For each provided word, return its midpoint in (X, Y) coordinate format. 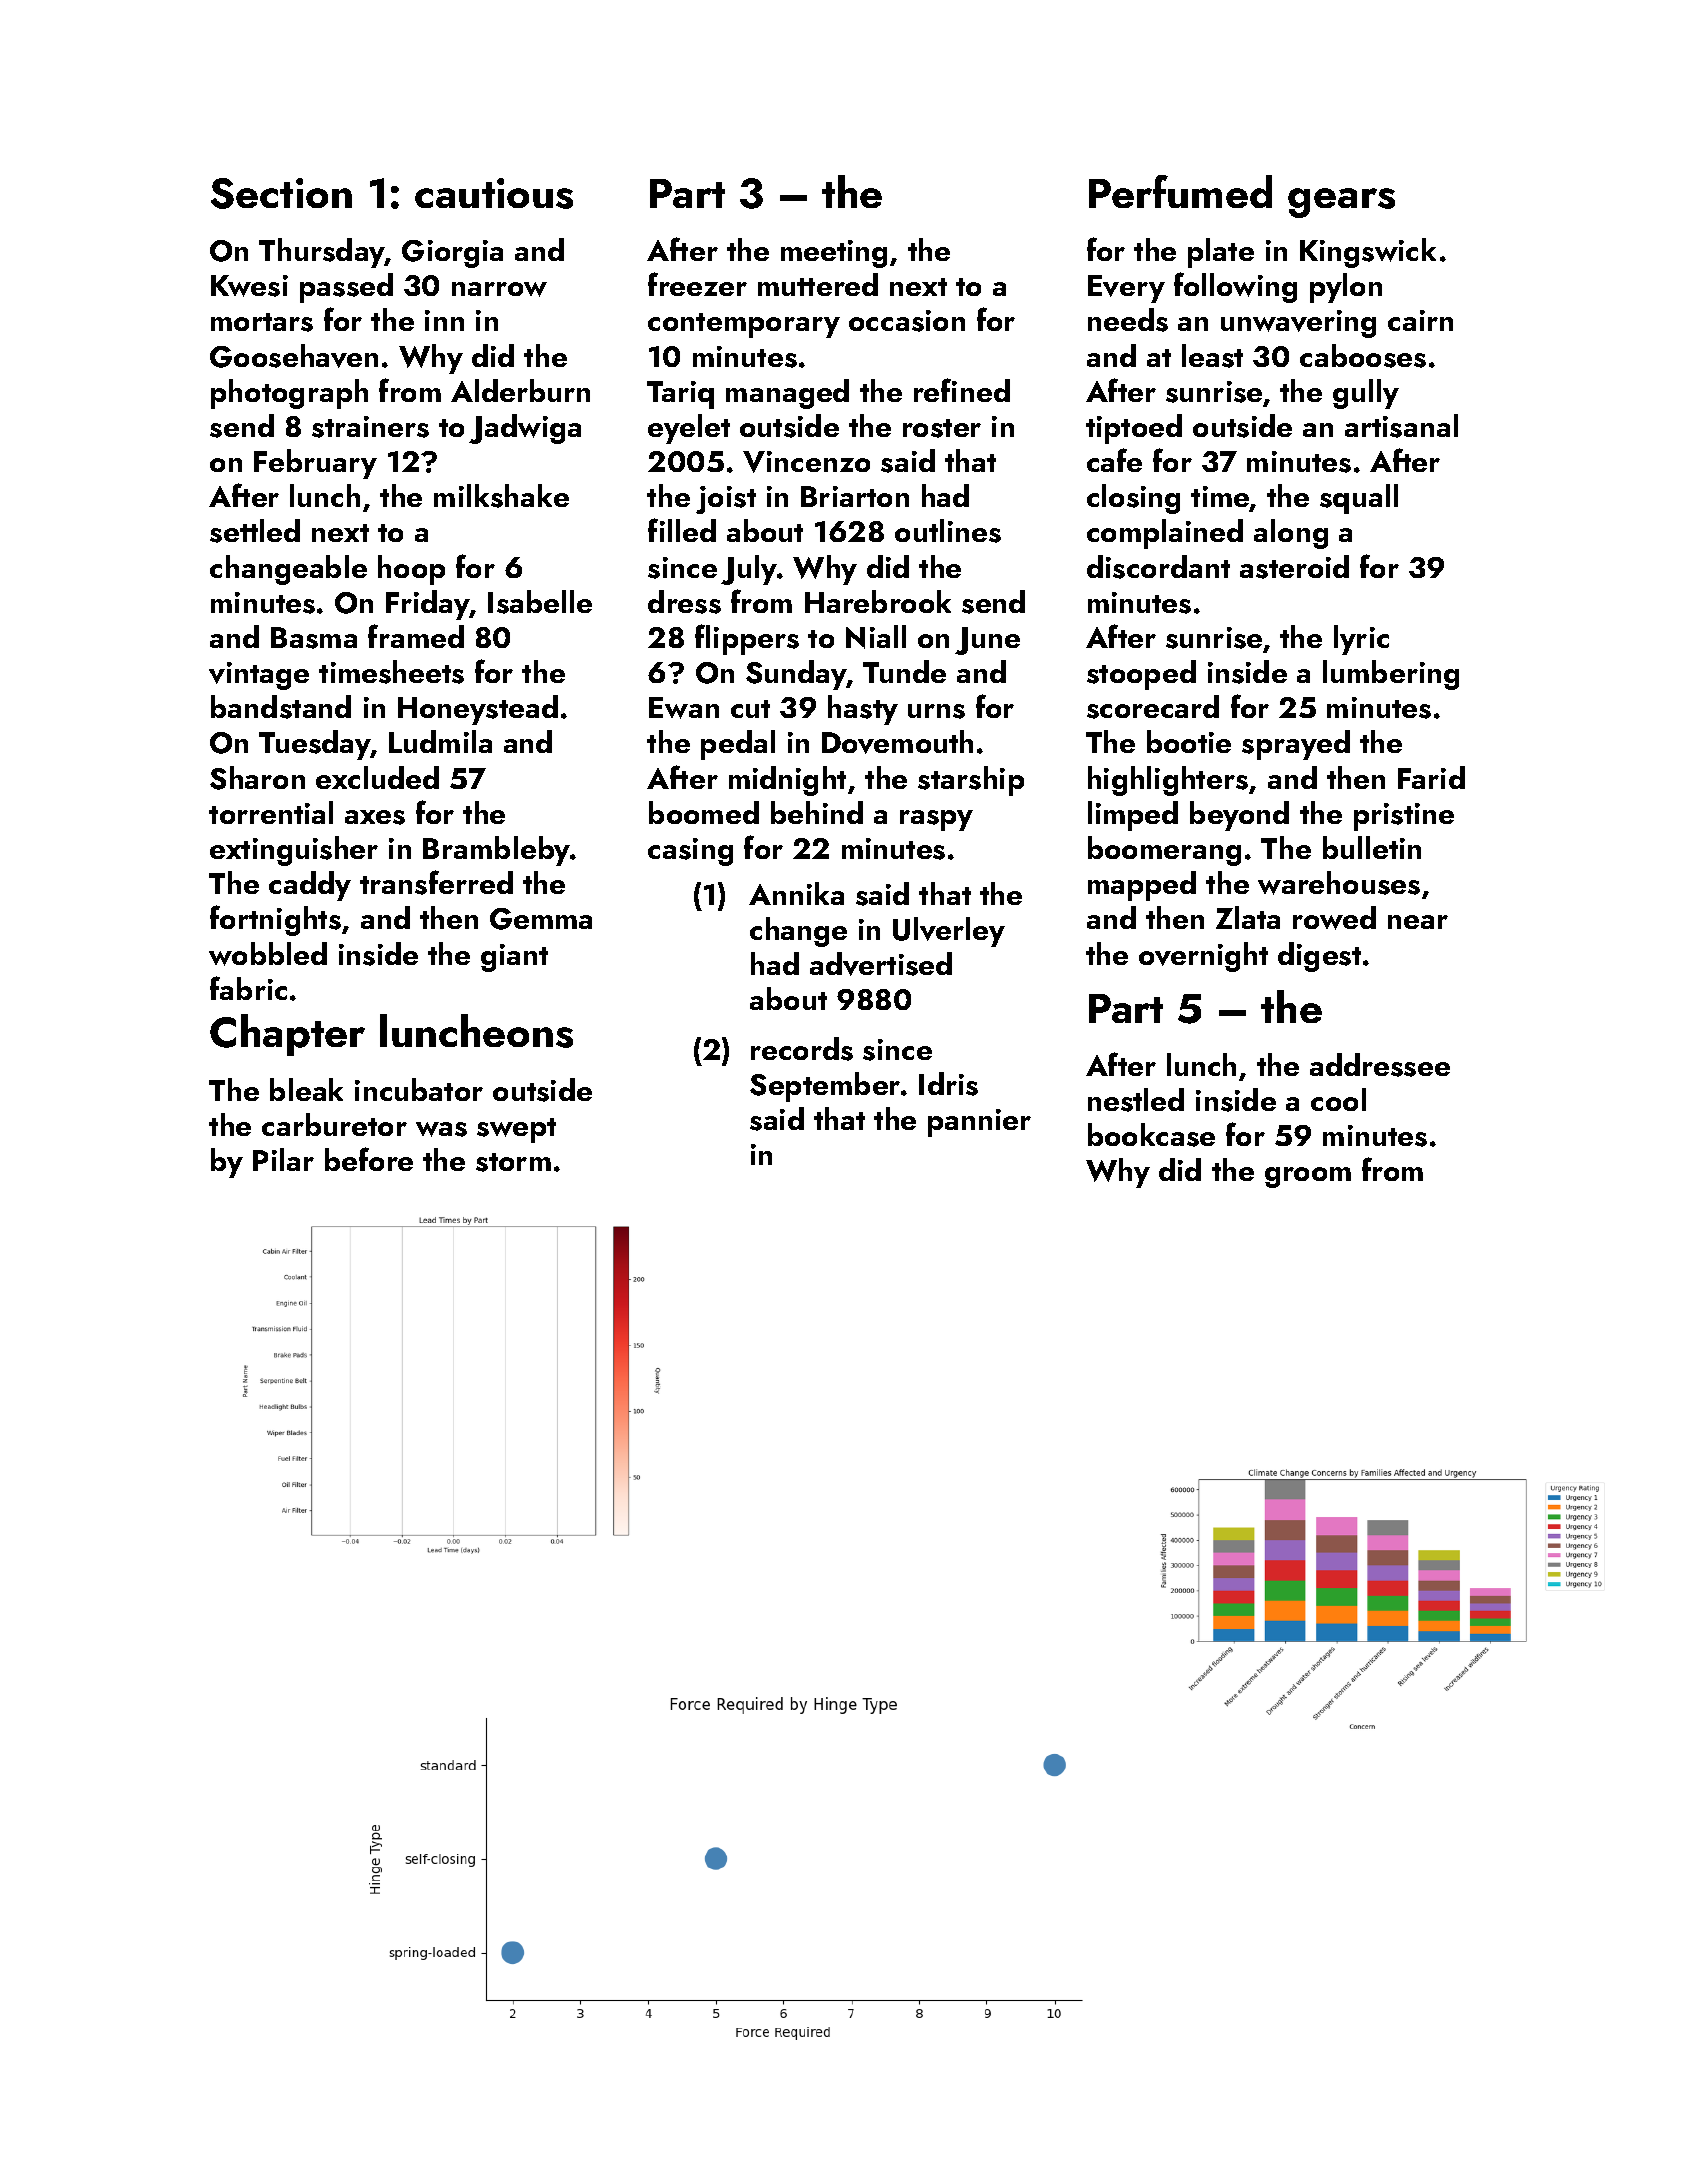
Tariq (680, 395)
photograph (289, 394)
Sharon (257, 778)
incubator (419, 1089)
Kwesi (249, 286)
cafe (1114, 460)
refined (962, 390)
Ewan (684, 708)
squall (1359, 499)
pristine (1404, 817)
